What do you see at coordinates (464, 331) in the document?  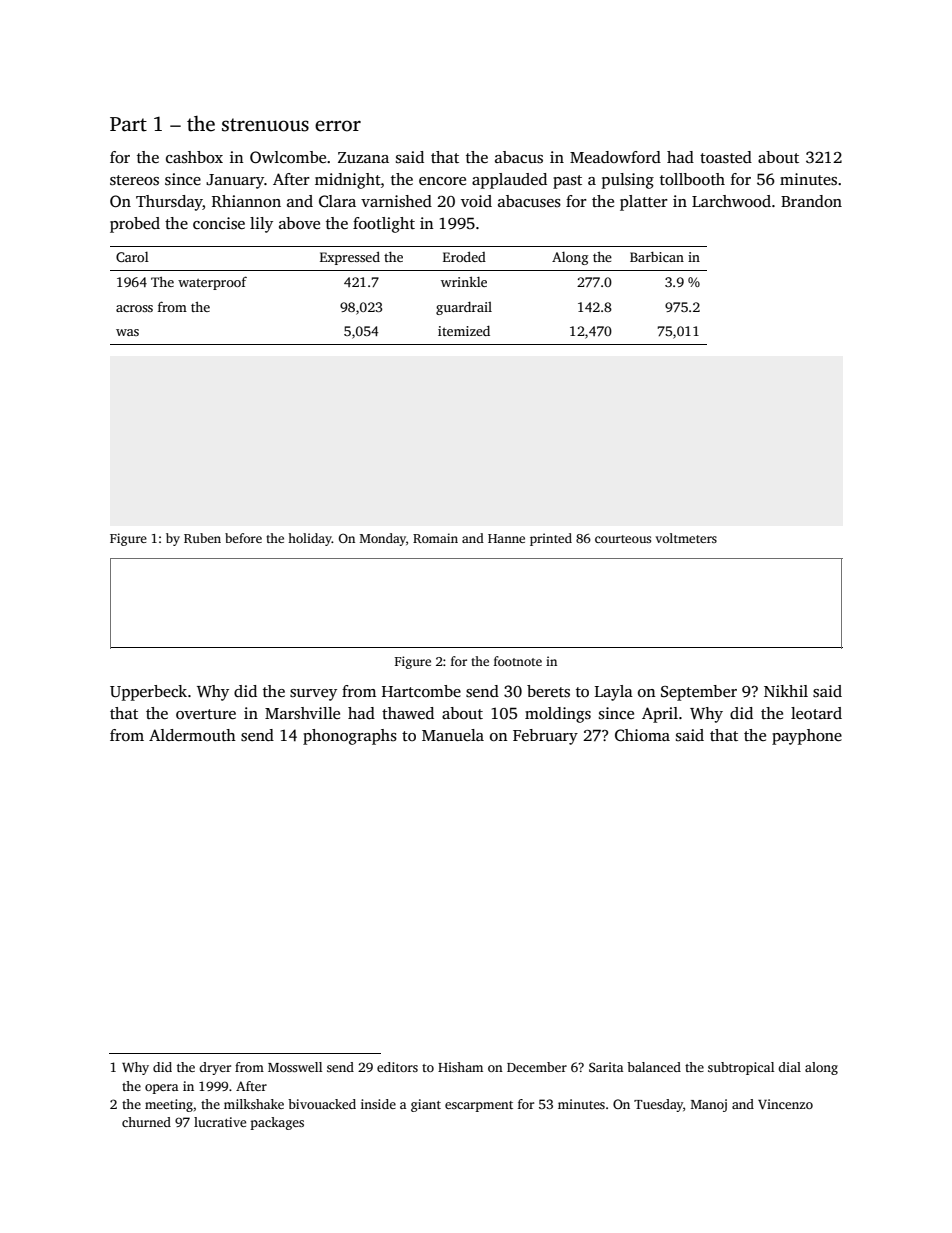 I see `itemized` at bounding box center [464, 331].
